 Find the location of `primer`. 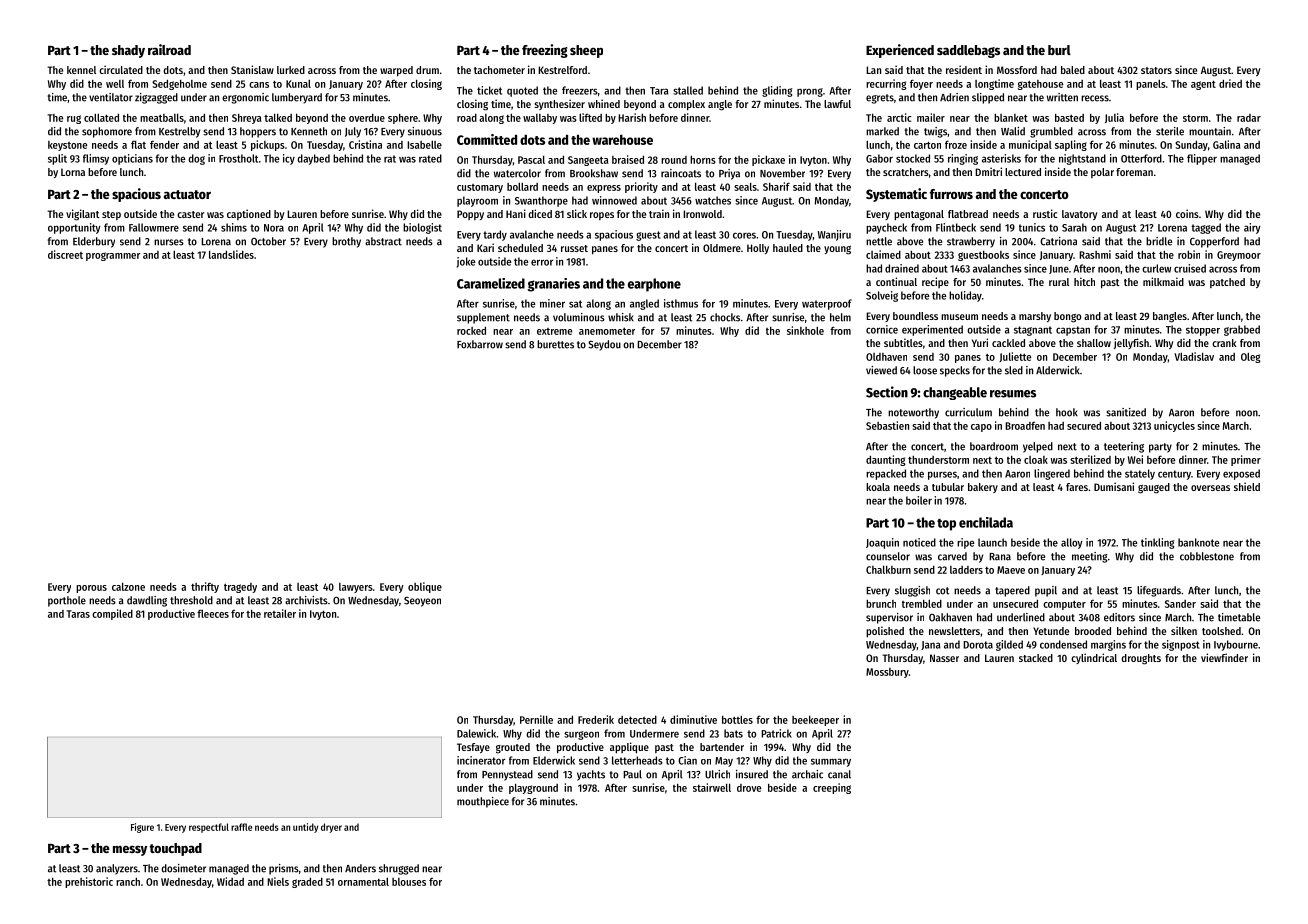

primer is located at coordinates (1246, 460).
